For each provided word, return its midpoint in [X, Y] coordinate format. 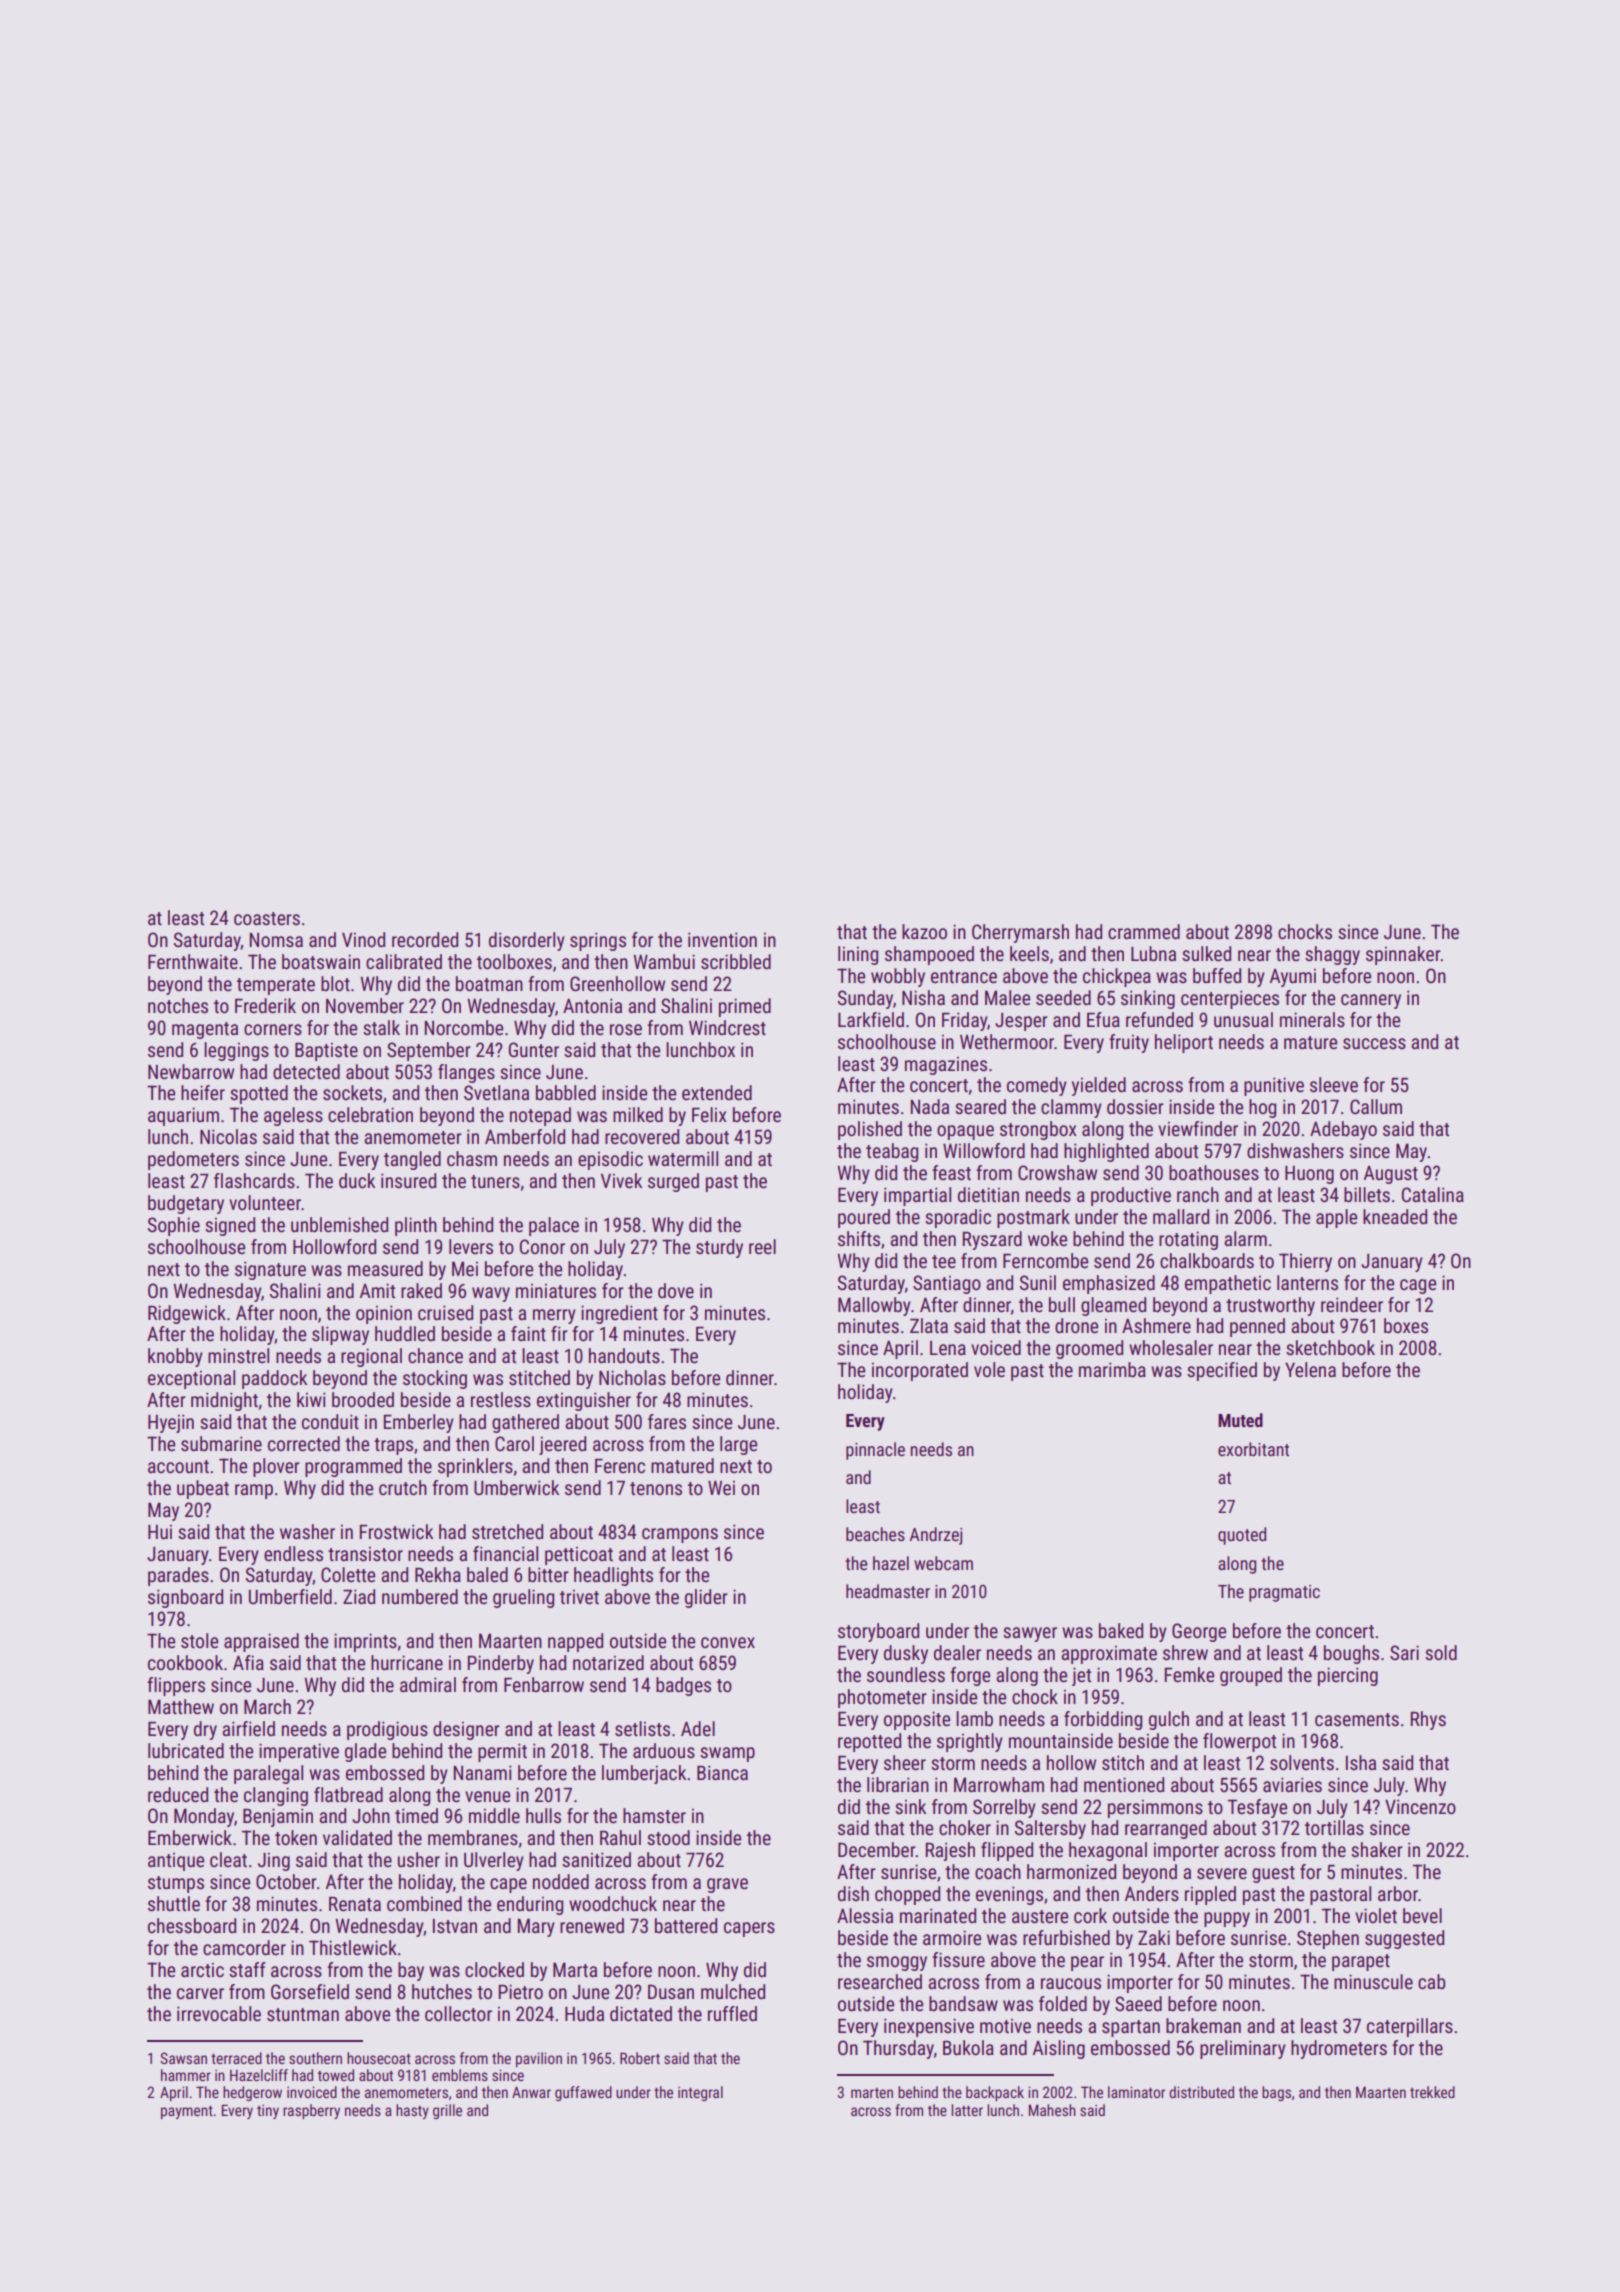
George [1199, 1632]
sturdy [719, 1248]
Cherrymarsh [1020, 933]
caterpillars [1410, 2027]
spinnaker [1403, 955]
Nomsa [276, 940]
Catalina [1433, 1194]
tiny [268, 2112]
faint [528, 1333]
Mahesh [1052, 2110]
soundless [906, 1674]
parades [178, 1576]
